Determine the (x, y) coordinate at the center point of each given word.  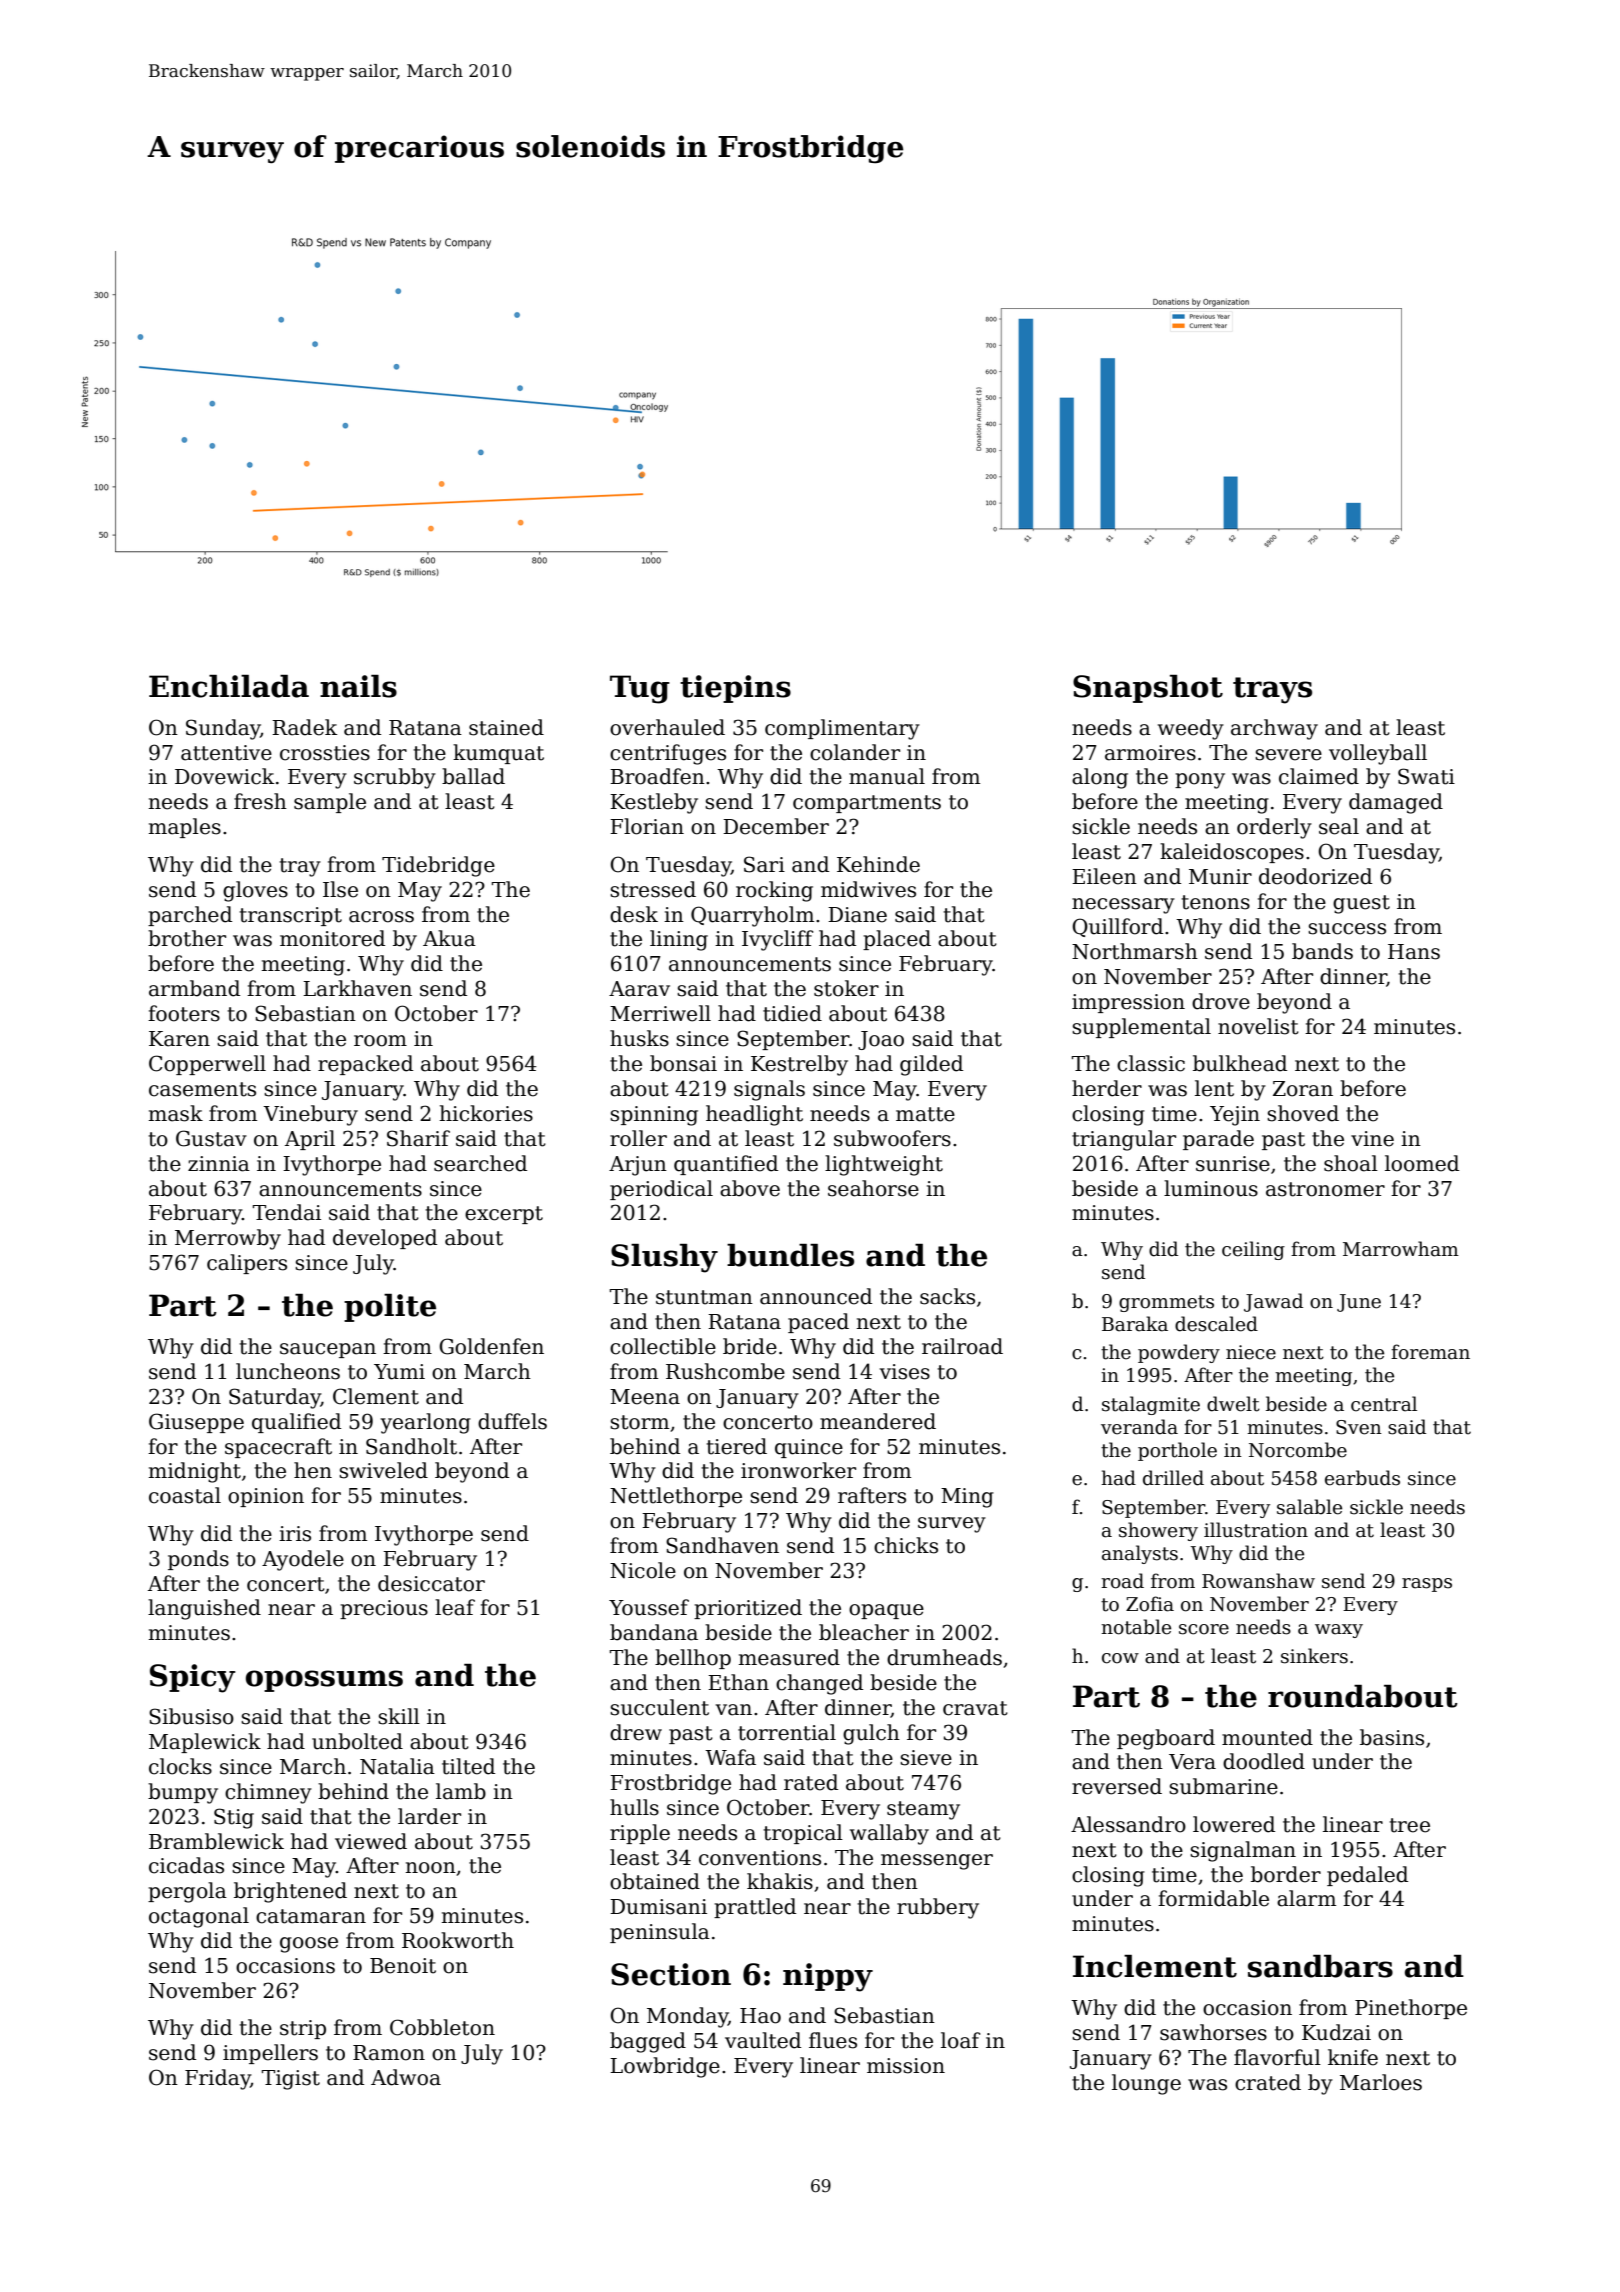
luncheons (288, 1371)
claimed (1319, 776)
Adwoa (406, 2077)
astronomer (1325, 1189)
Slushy (664, 1258)
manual (887, 776)
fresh (260, 801)
